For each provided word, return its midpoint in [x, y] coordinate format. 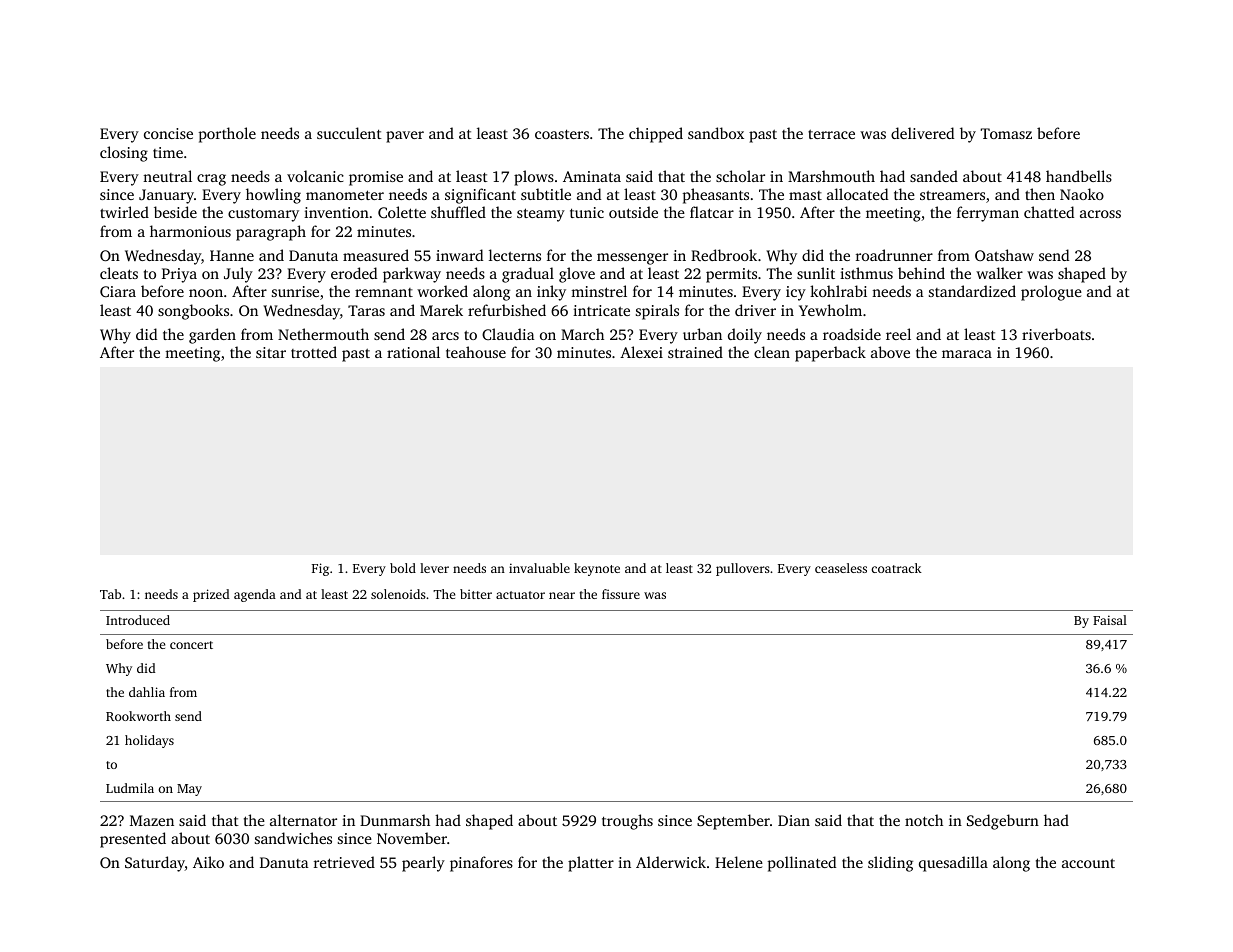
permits [731, 275]
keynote [597, 569]
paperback [830, 354]
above [890, 352]
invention [336, 212]
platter [591, 864]
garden [212, 336]
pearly [423, 864]
